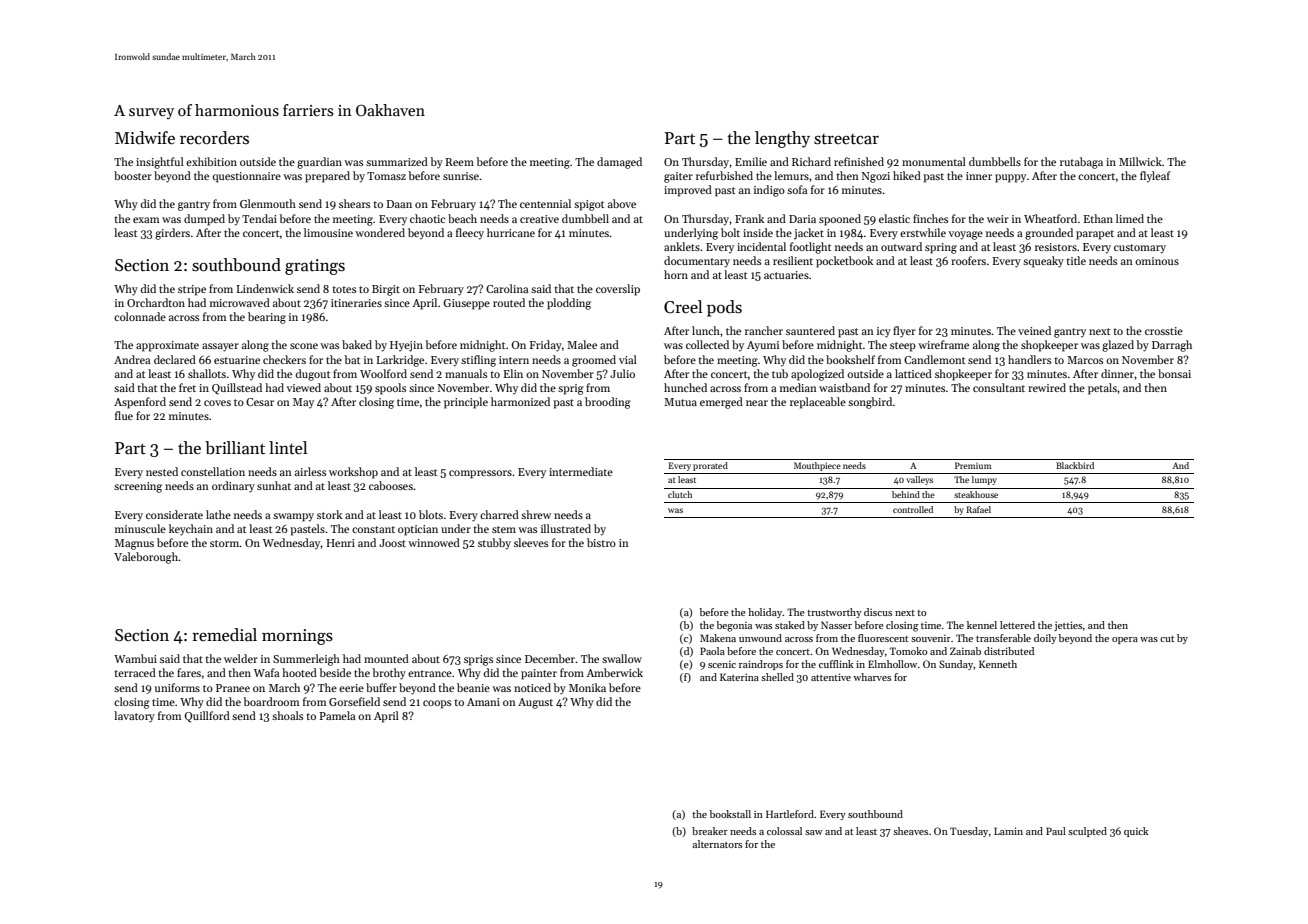 The height and width of the document is (924, 1308). I want to click on breaker, so click(710, 831).
